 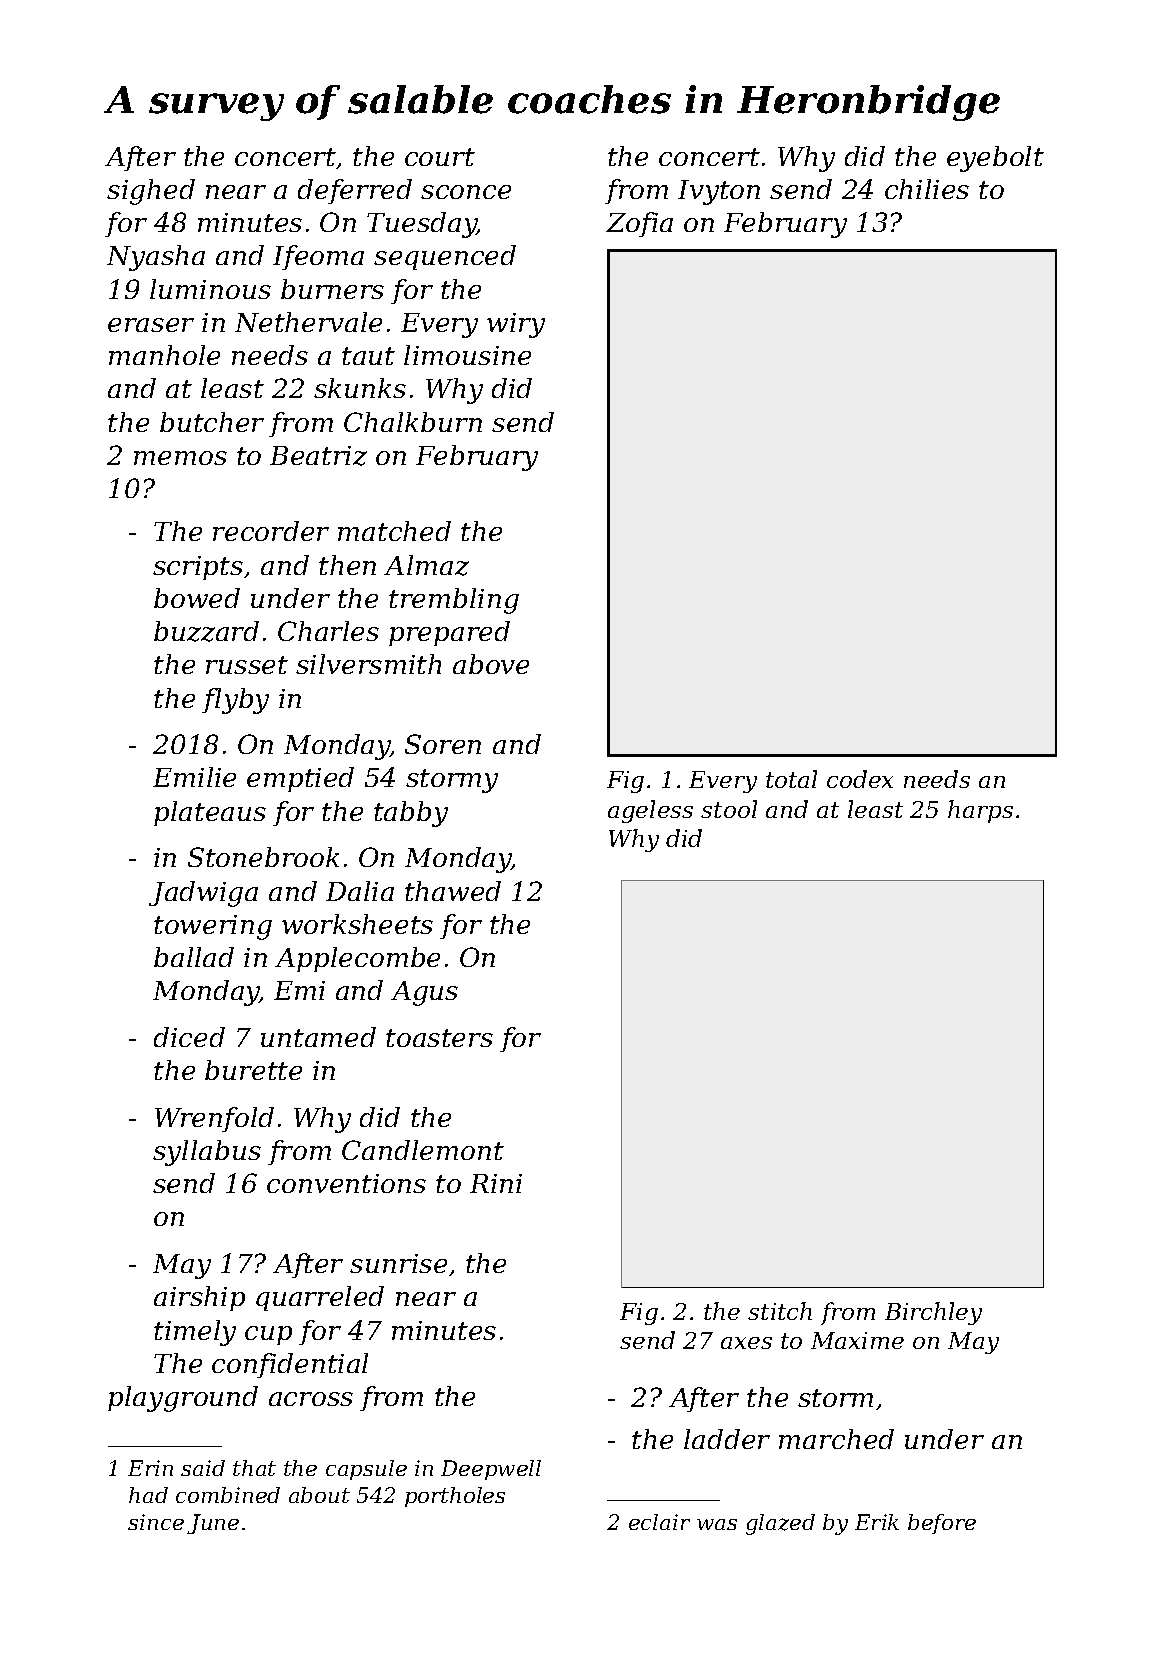 What do you see at coordinates (206, 631) in the page?
I see `buzzard` at bounding box center [206, 631].
